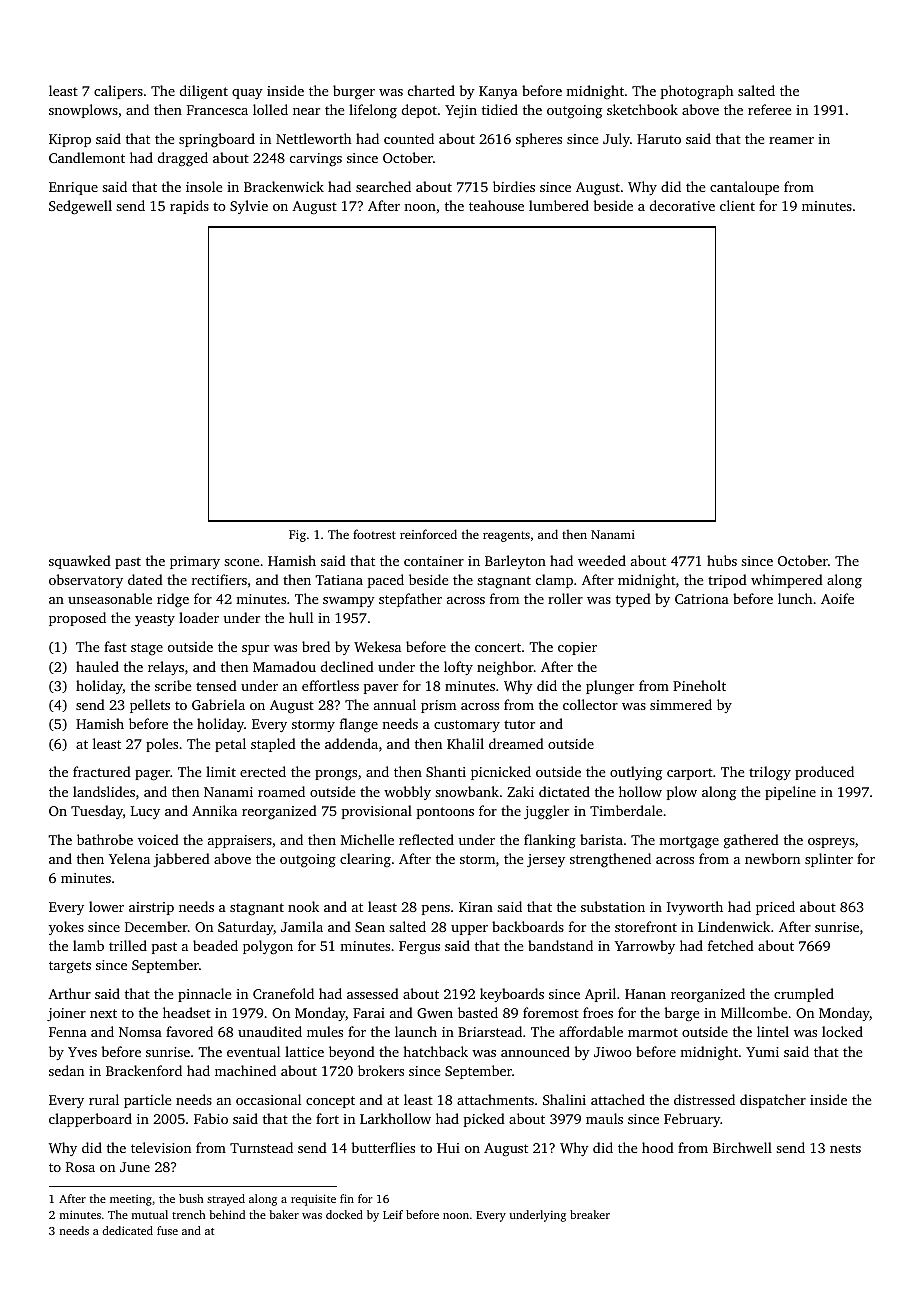  Describe the element at coordinates (393, 1214) in the screenshot. I see `Leif` at that location.
